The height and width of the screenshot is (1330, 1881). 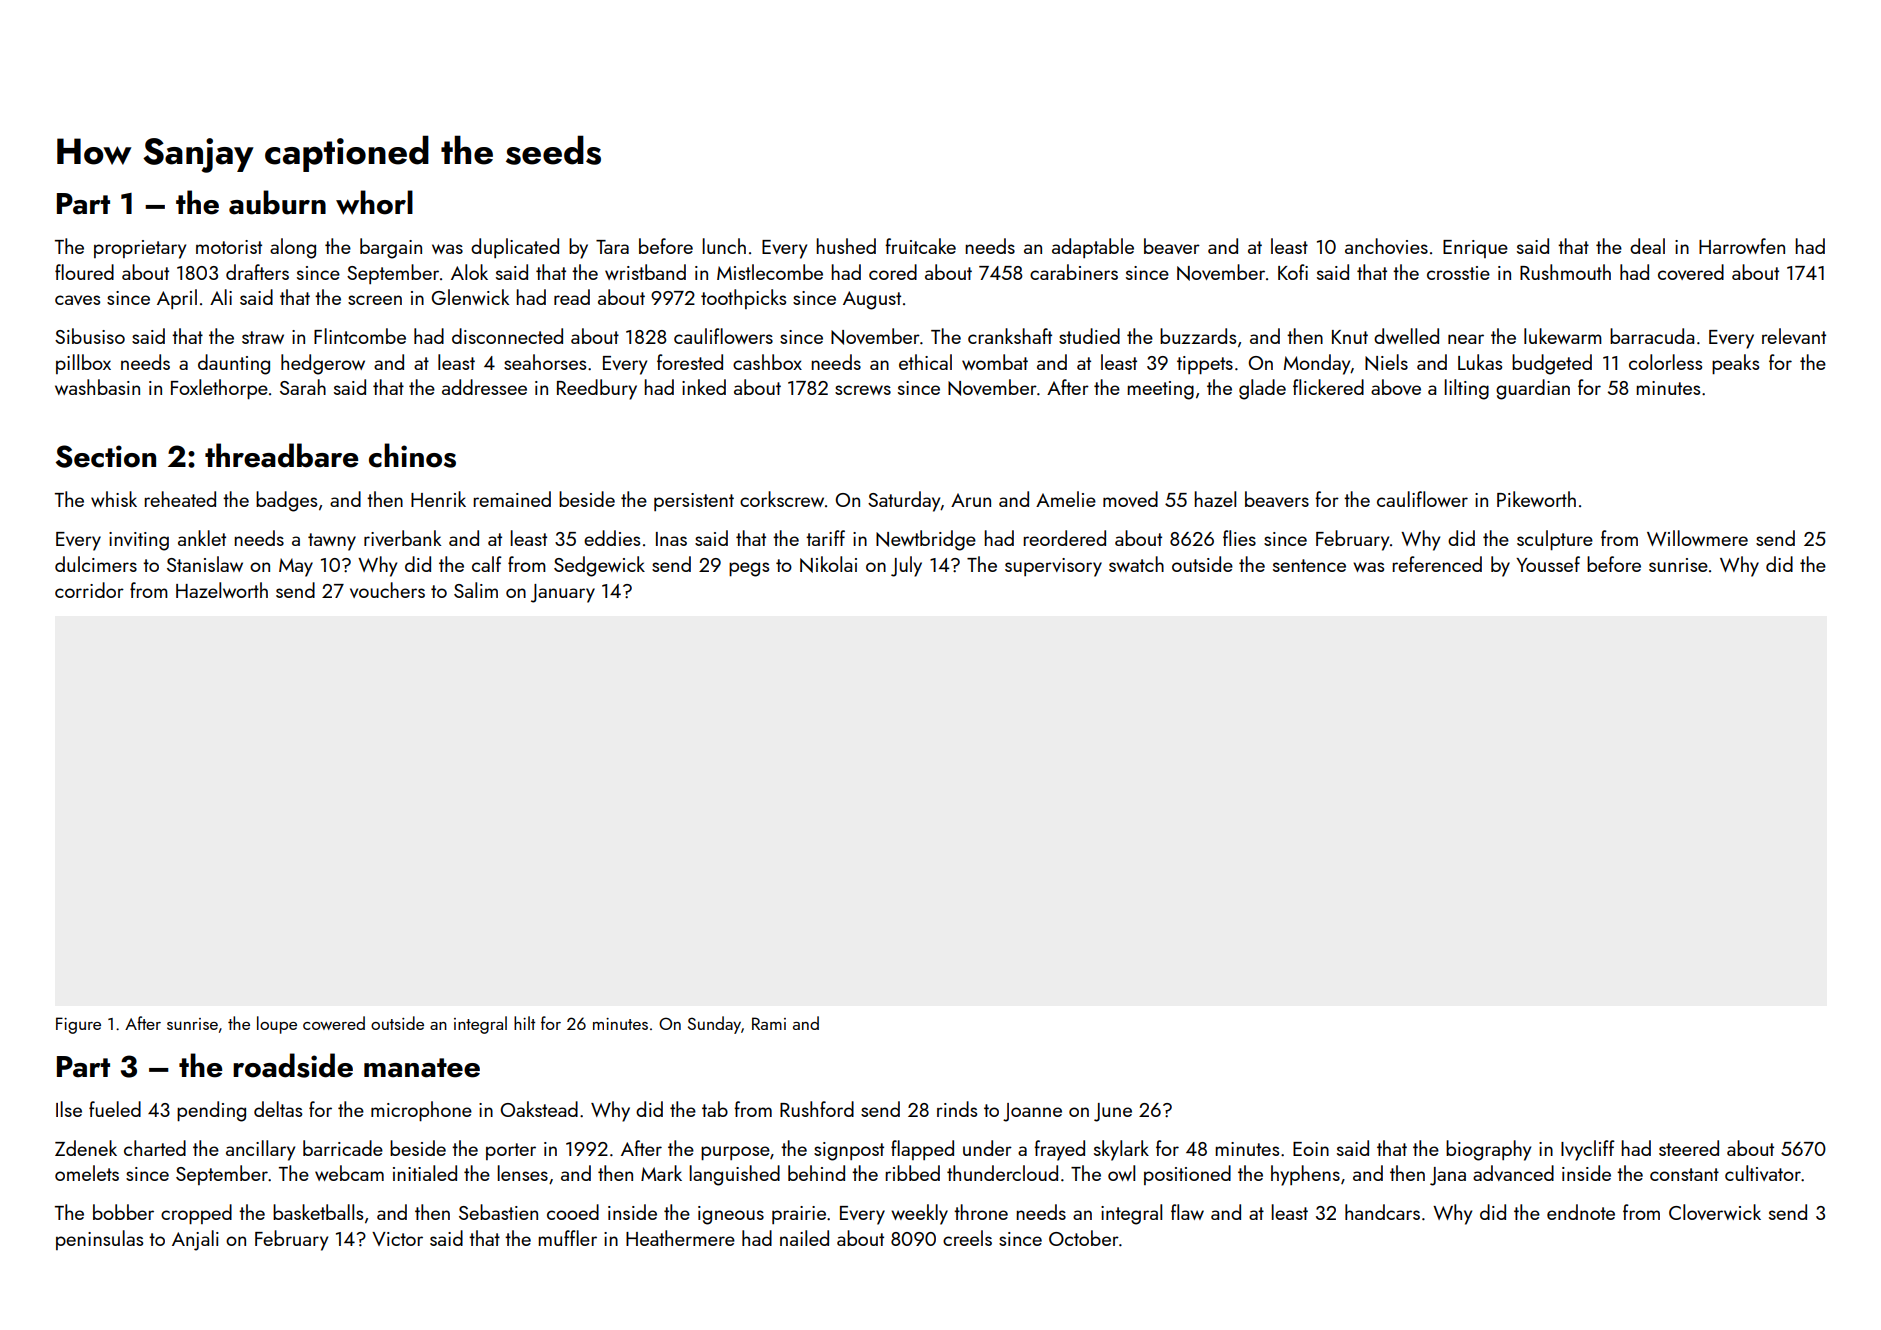 What do you see at coordinates (1488, 1150) in the screenshot?
I see `biography` at bounding box center [1488, 1150].
